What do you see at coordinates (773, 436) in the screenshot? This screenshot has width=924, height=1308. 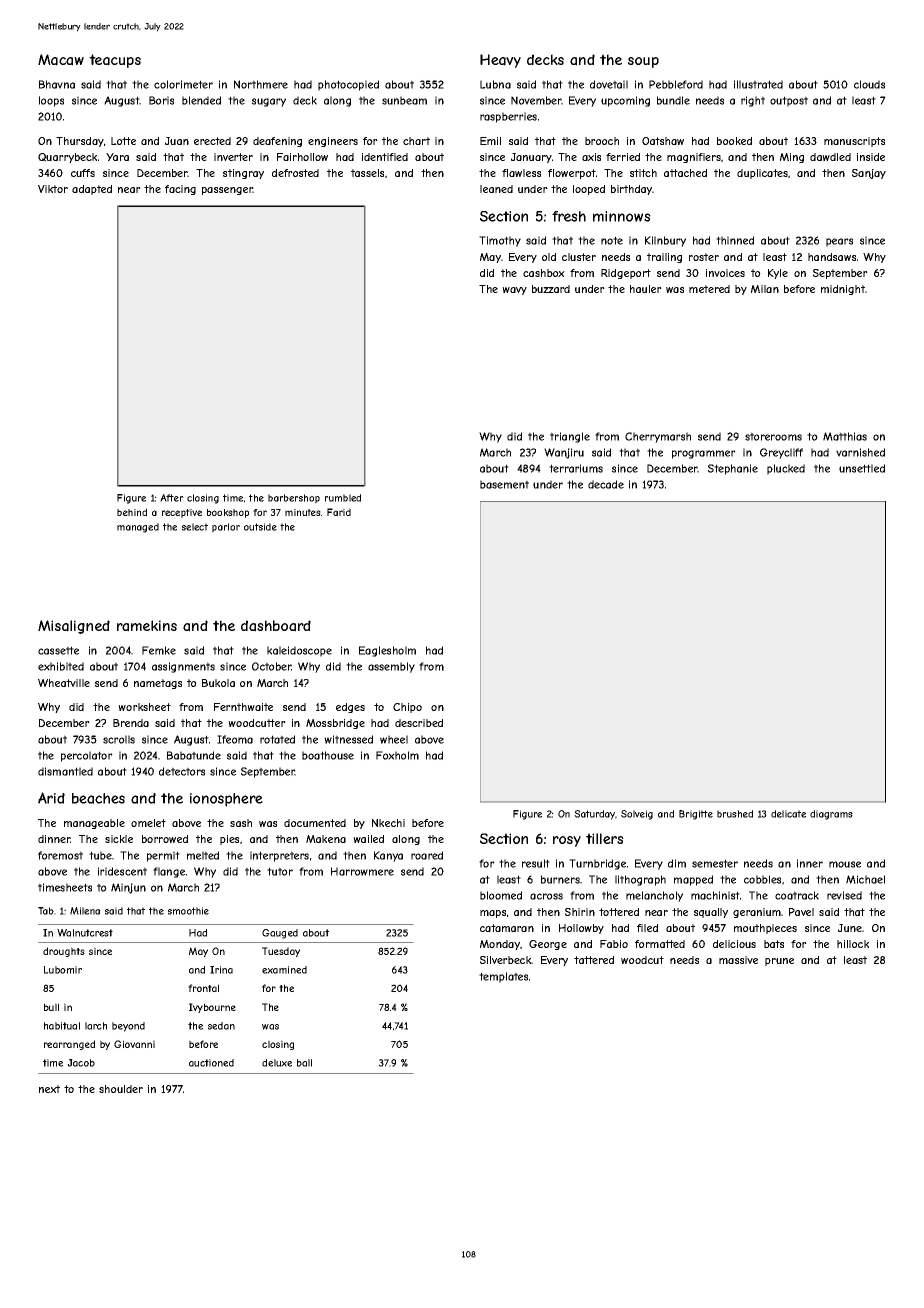 I see `storerooms` at bounding box center [773, 436].
